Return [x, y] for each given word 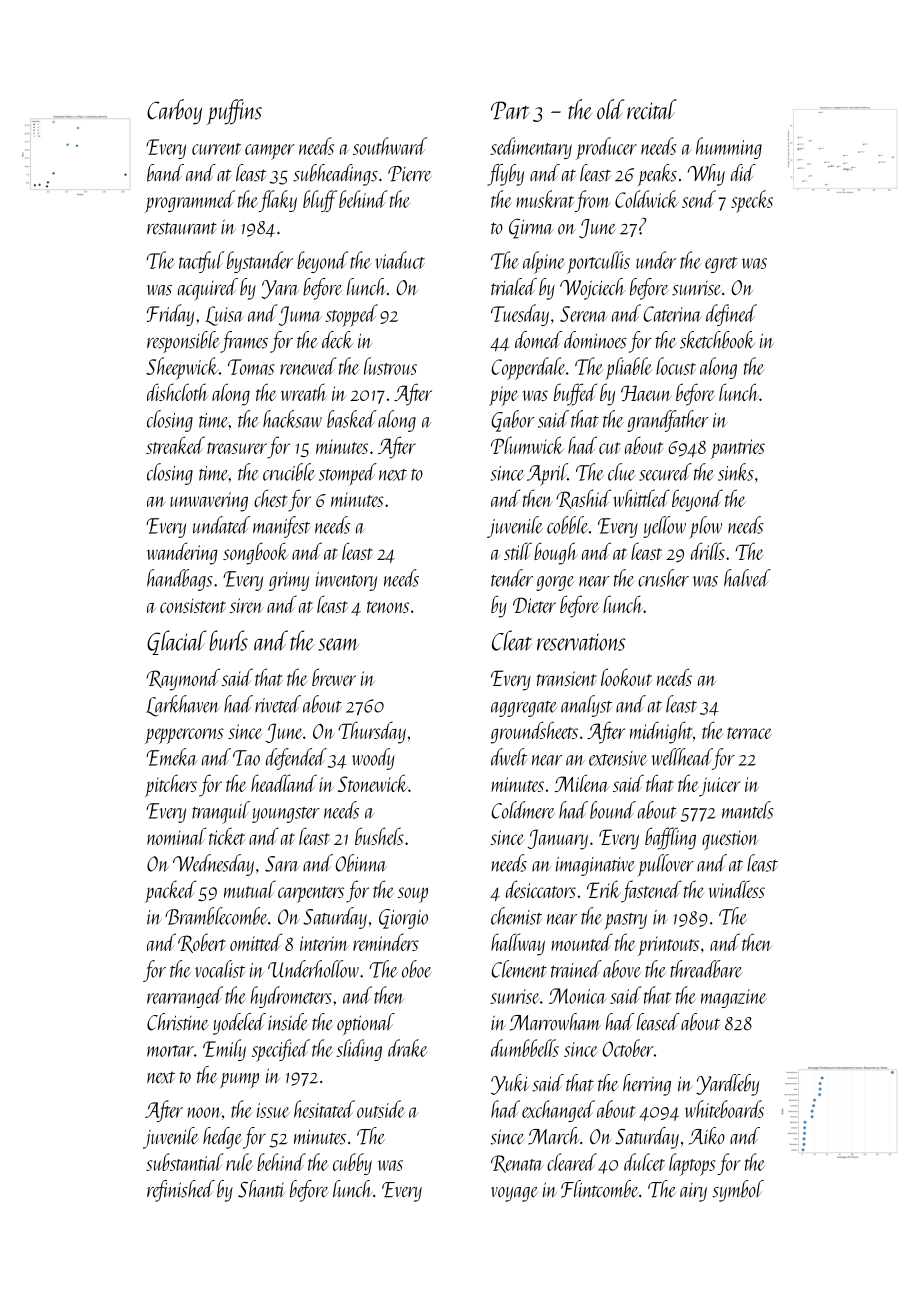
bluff [320, 201]
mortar [170, 1051]
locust [676, 366]
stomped [348, 474]
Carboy [174, 112]
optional [366, 1024]
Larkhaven [183, 706]
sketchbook [717, 340]
